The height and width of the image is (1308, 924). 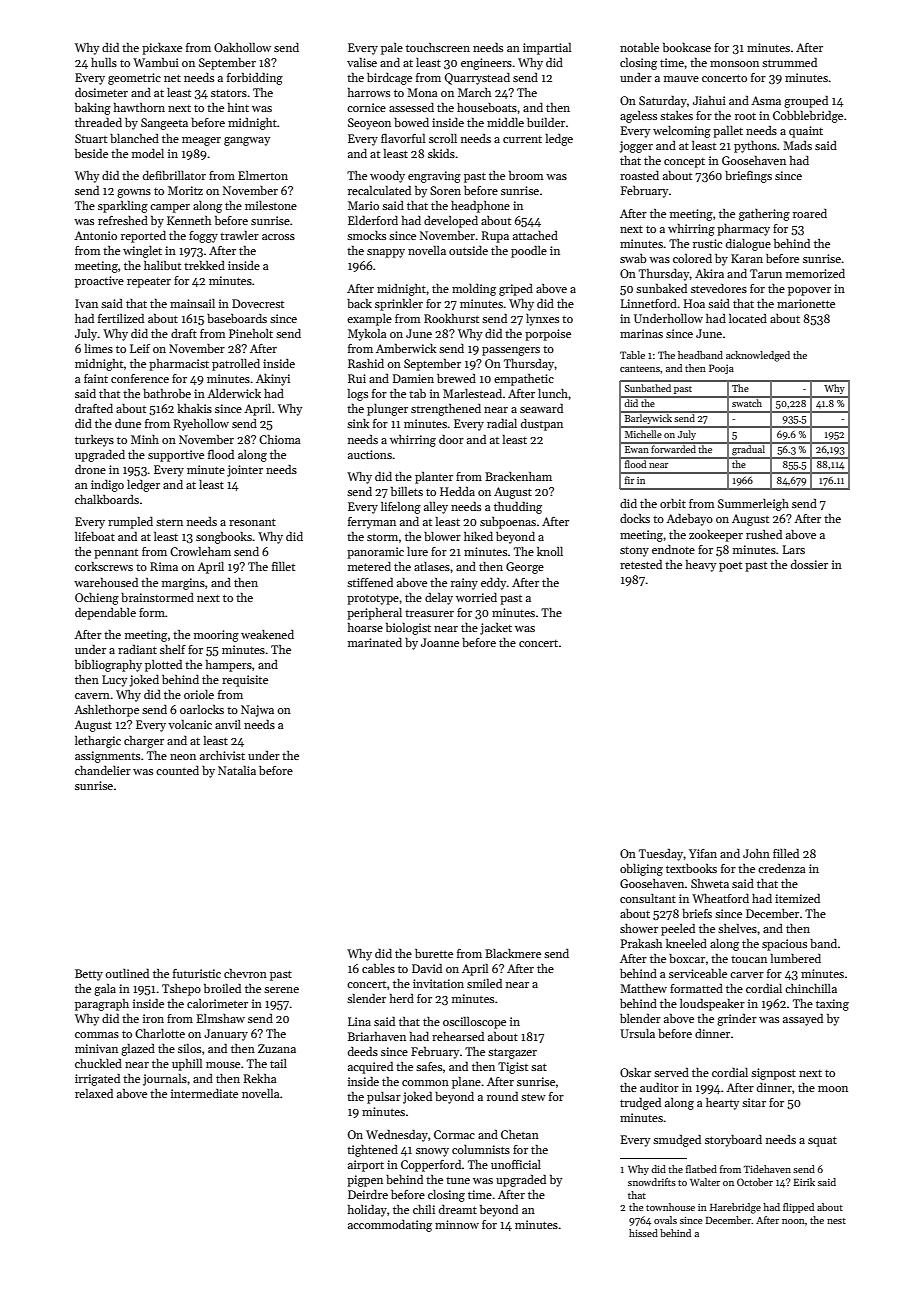 I want to click on builder, so click(x=546, y=122).
